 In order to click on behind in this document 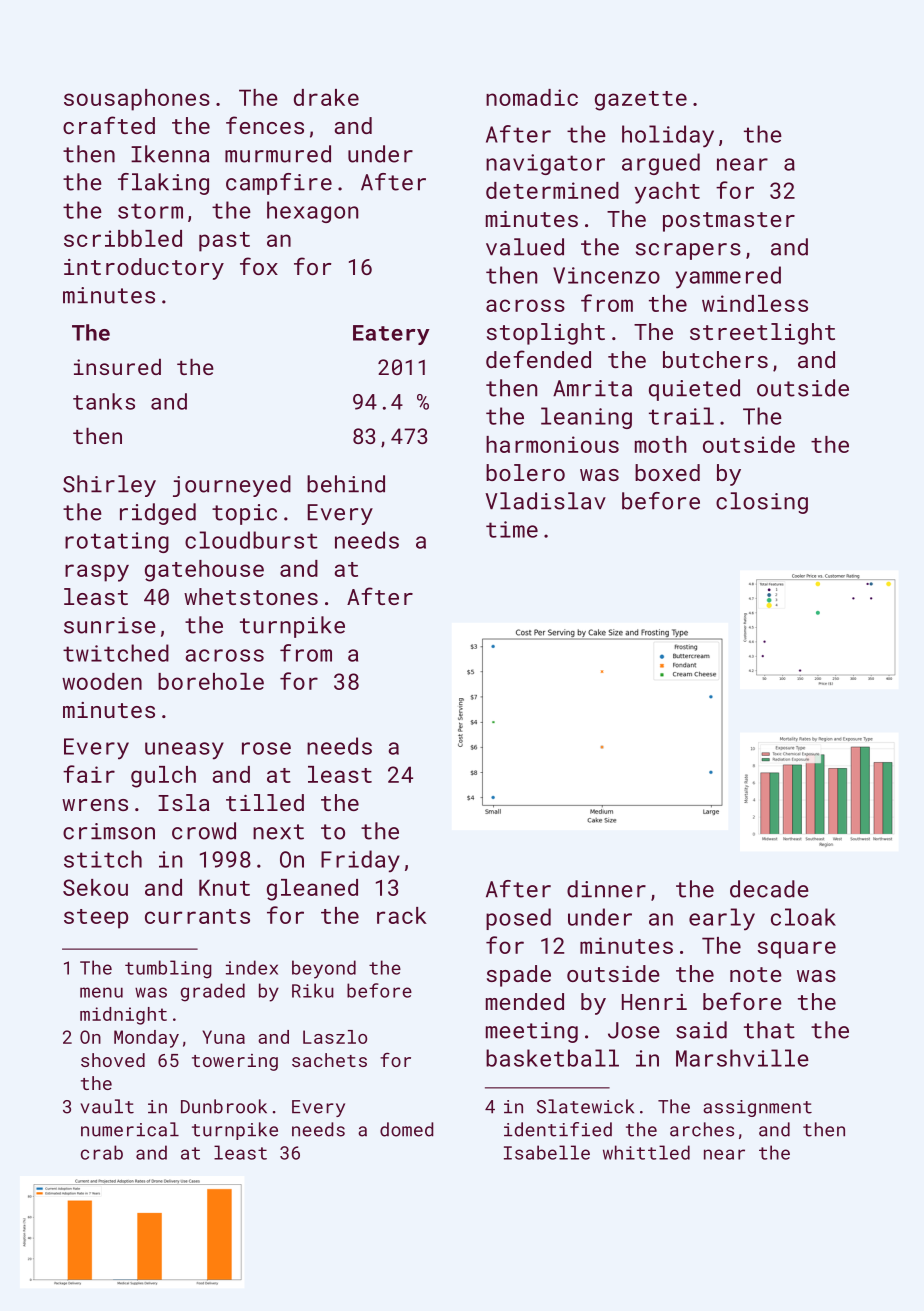, I will do `click(346, 484)`.
